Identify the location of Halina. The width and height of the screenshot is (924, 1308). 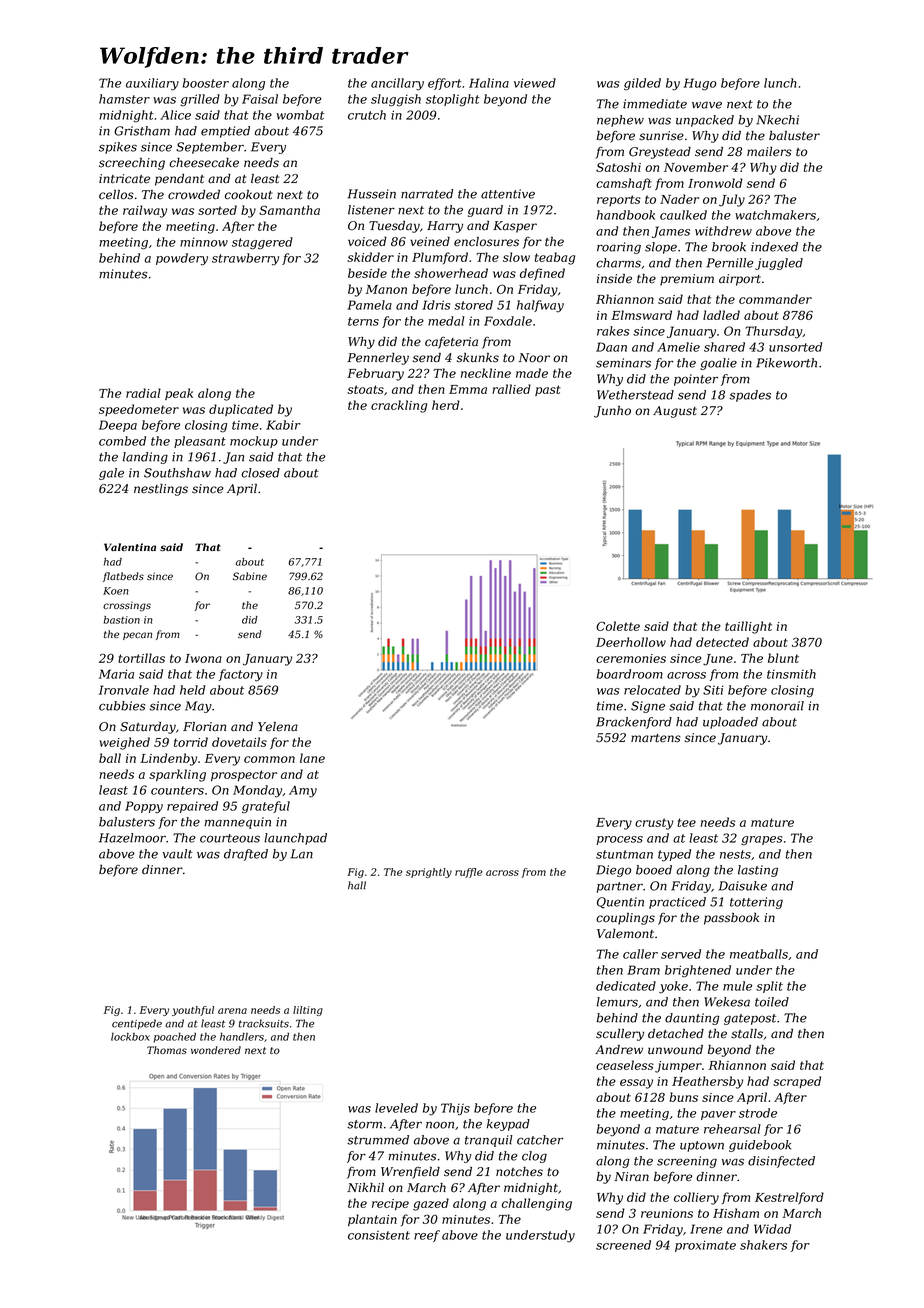
(489, 83).
